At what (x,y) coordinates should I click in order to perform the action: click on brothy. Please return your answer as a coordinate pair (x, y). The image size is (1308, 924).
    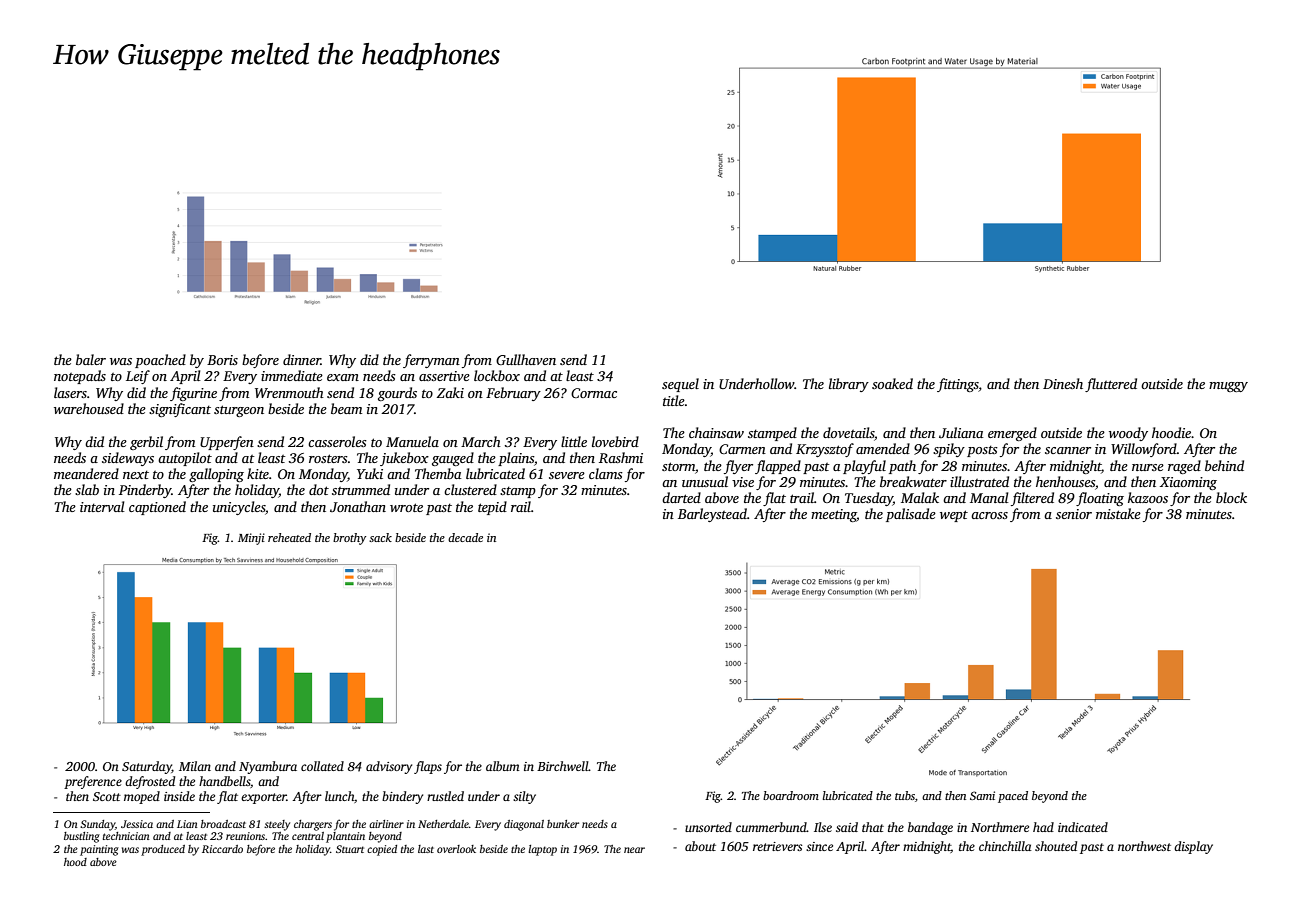
    Looking at the image, I should click on (349, 539).
